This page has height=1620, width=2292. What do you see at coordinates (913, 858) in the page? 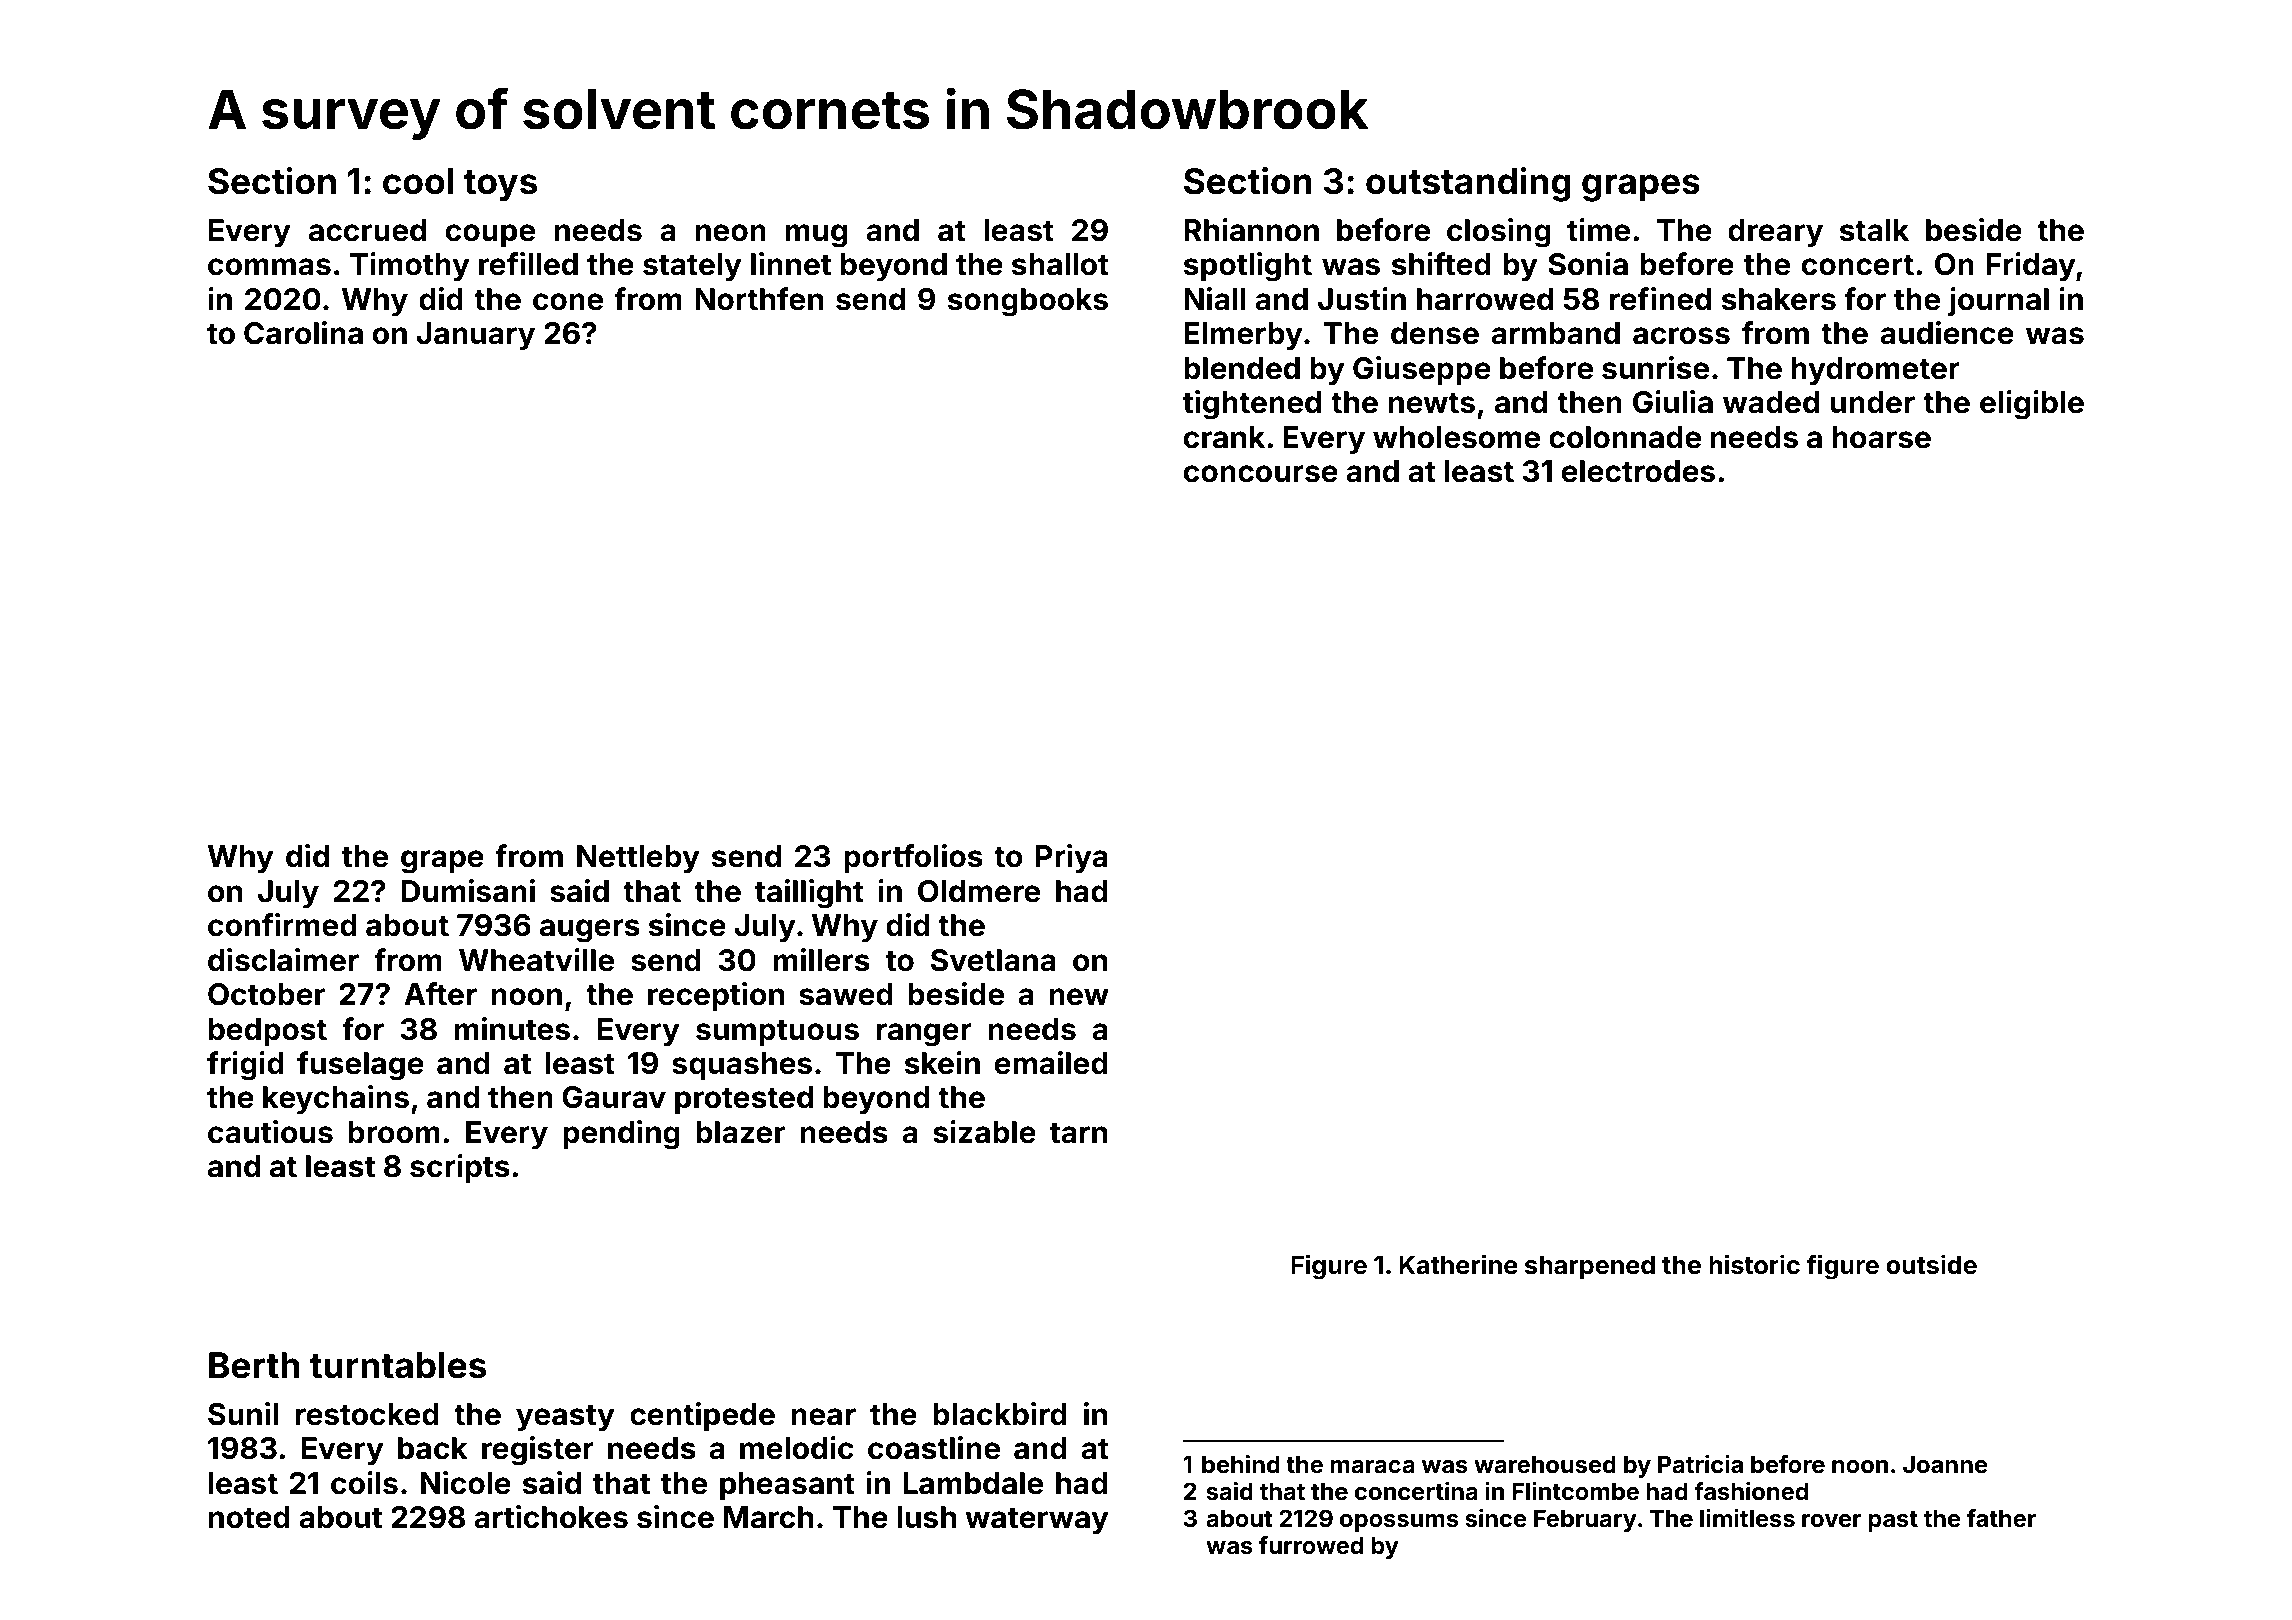
I see `portfolios` at bounding box center [913, 858].
